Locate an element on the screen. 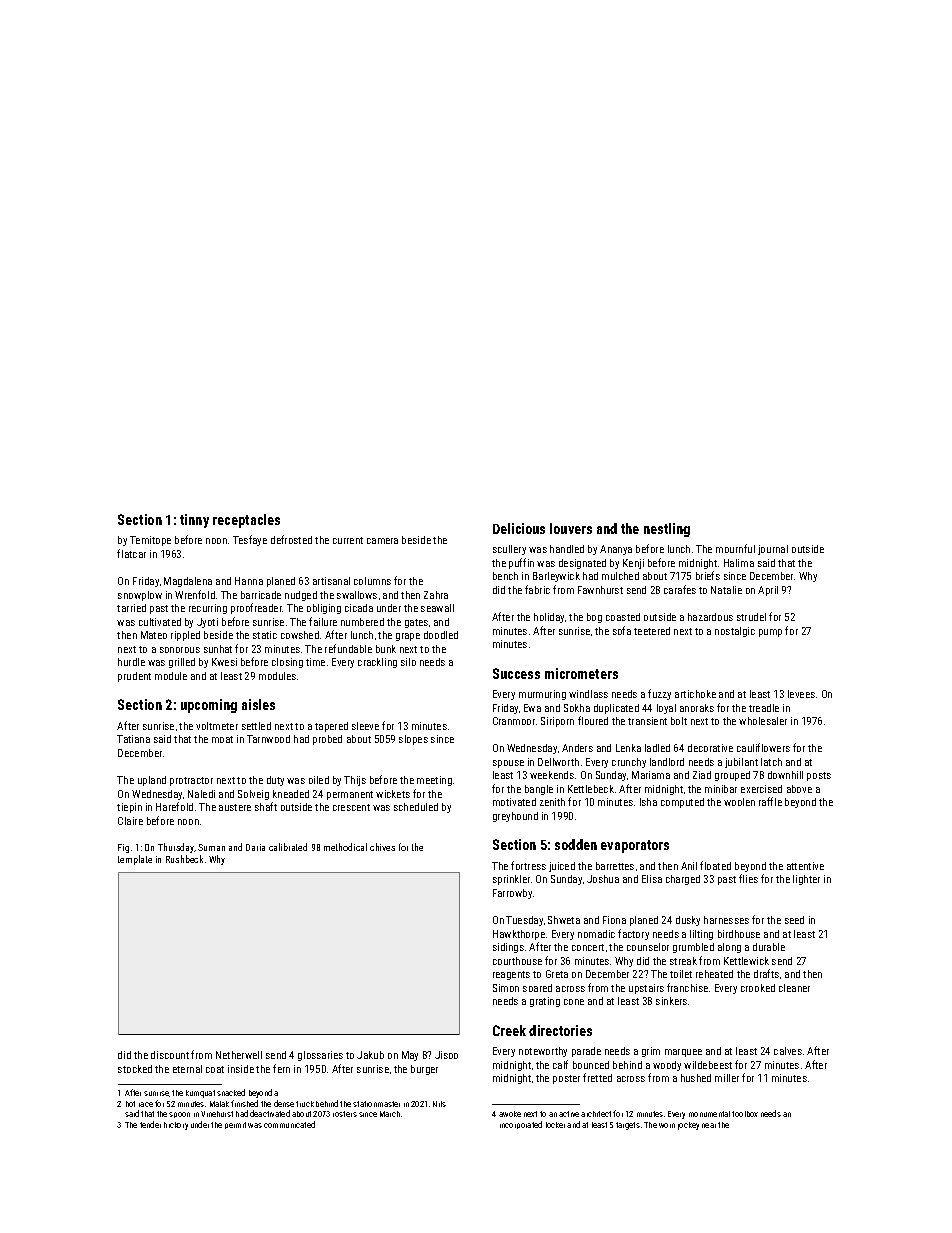 The image size is (952, 1233). receptacles is located at coordinates (246, 521).
